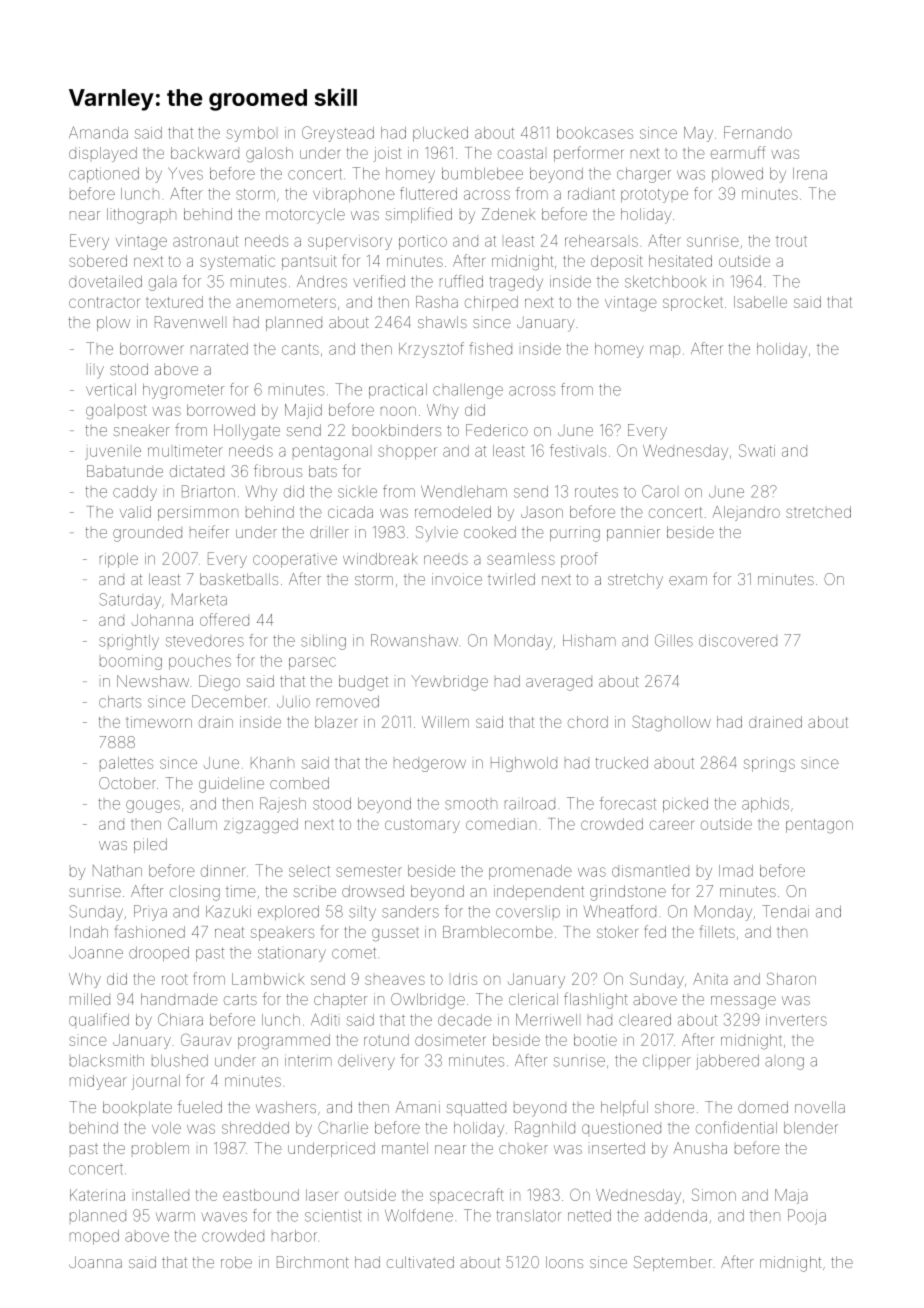 This document has height=1308, width=924. I want to click on Tendai, so click(785, 911).
